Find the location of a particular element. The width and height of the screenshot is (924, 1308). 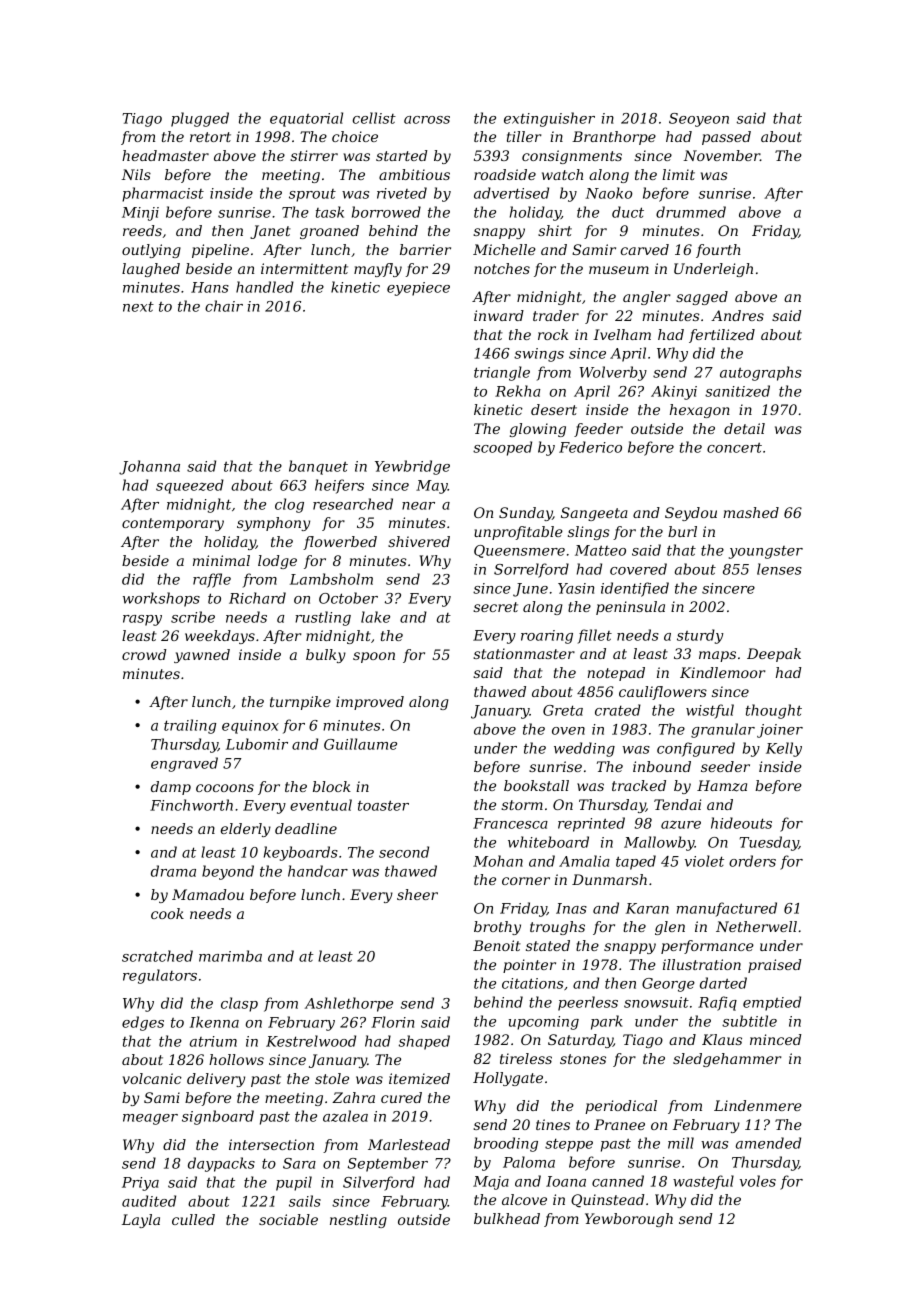

Seoyeon is located at coordinates (699, 120).
